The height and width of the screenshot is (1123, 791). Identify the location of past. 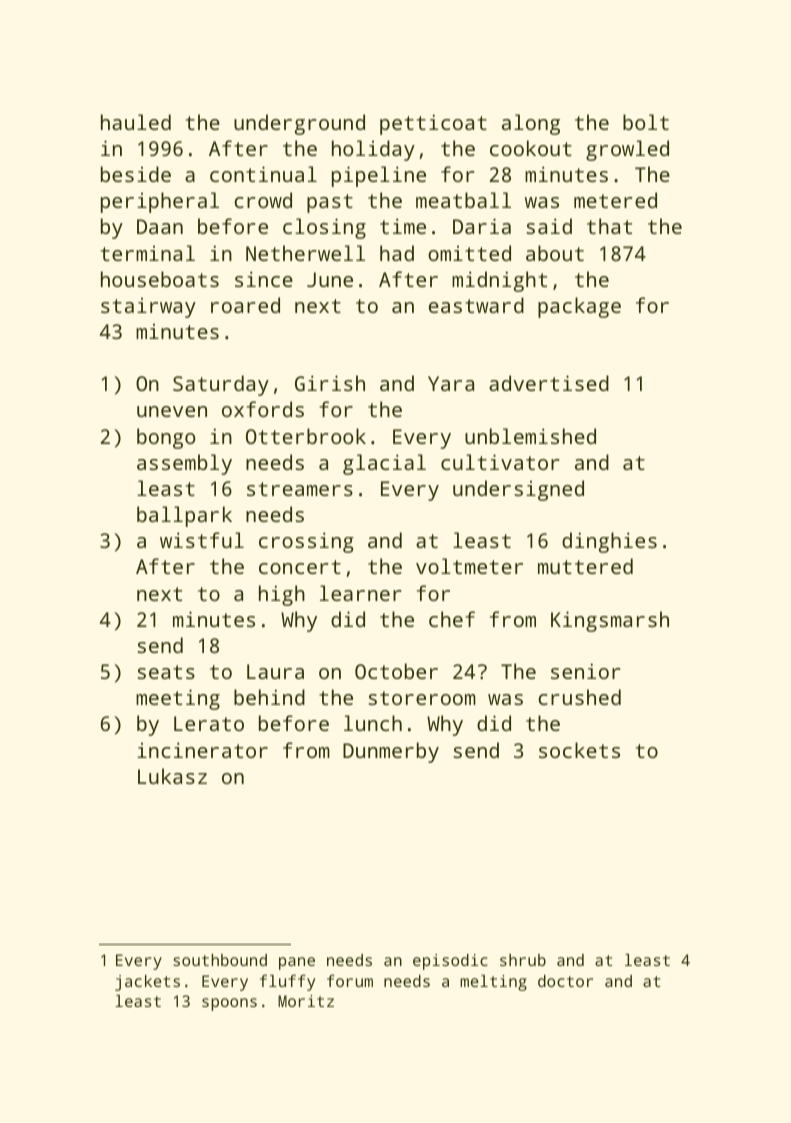
(330, 203).
